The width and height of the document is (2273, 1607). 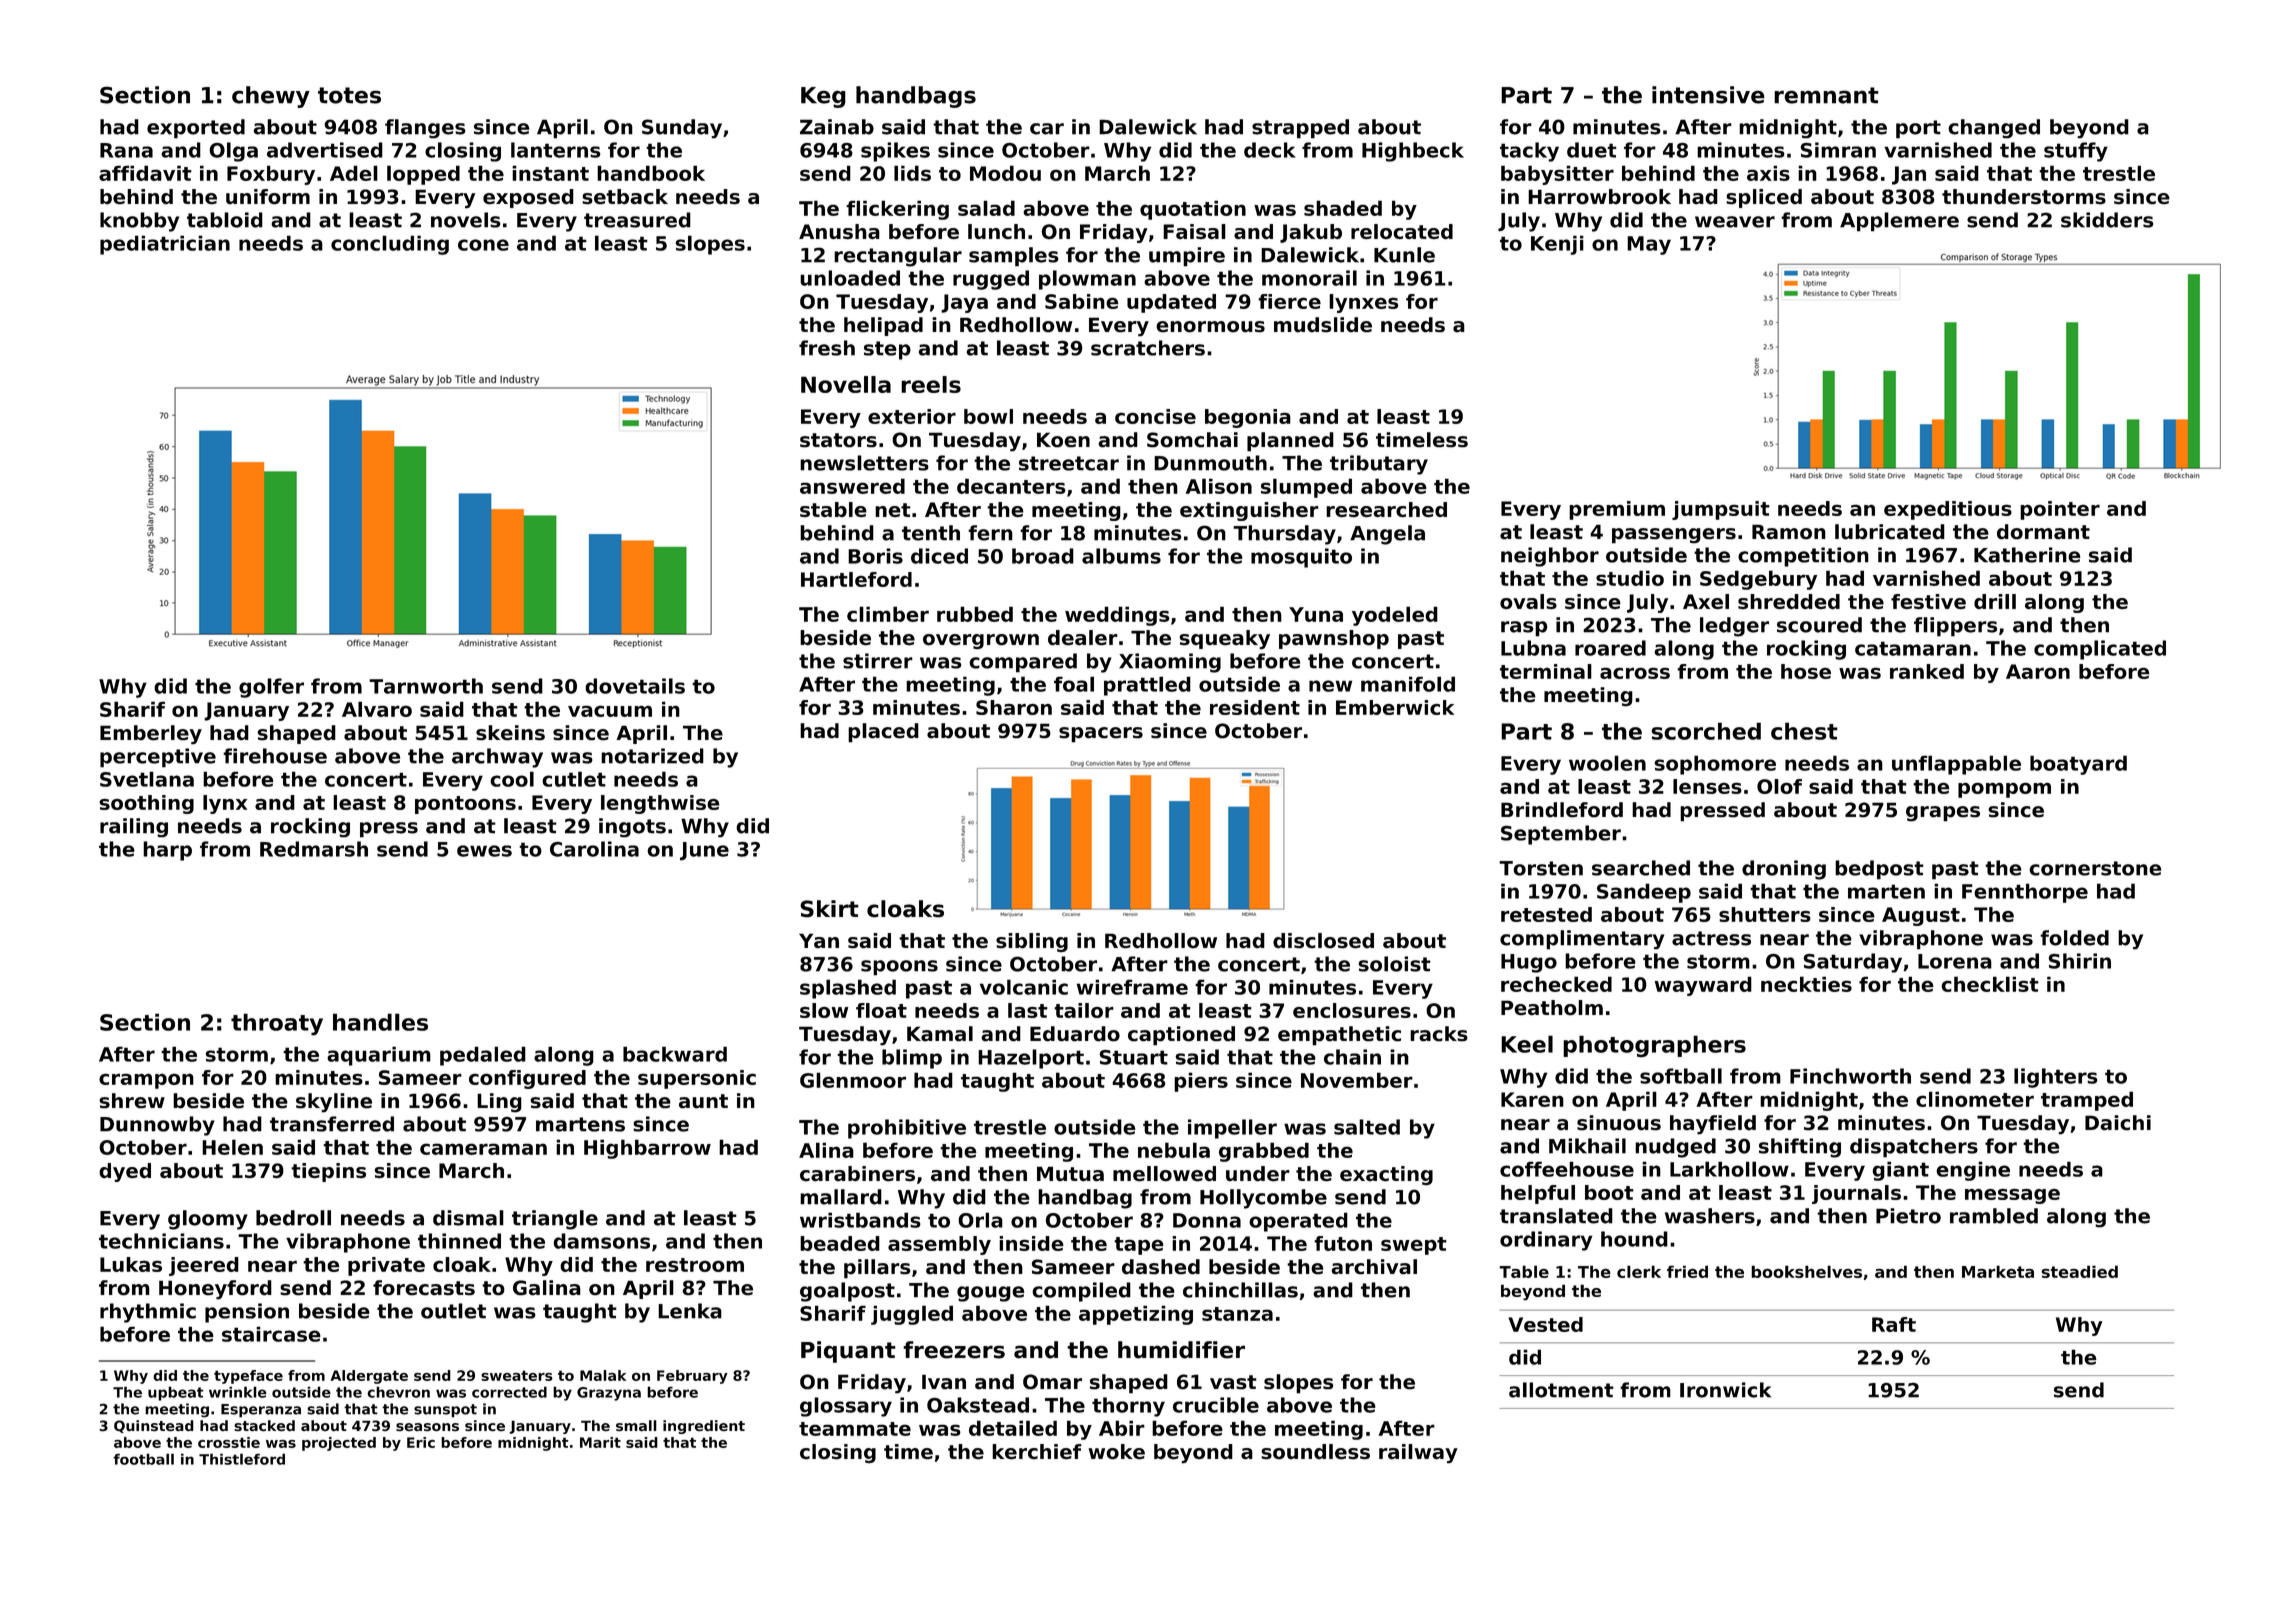 I want to click on wayward, so click(x=1703, y=986).
